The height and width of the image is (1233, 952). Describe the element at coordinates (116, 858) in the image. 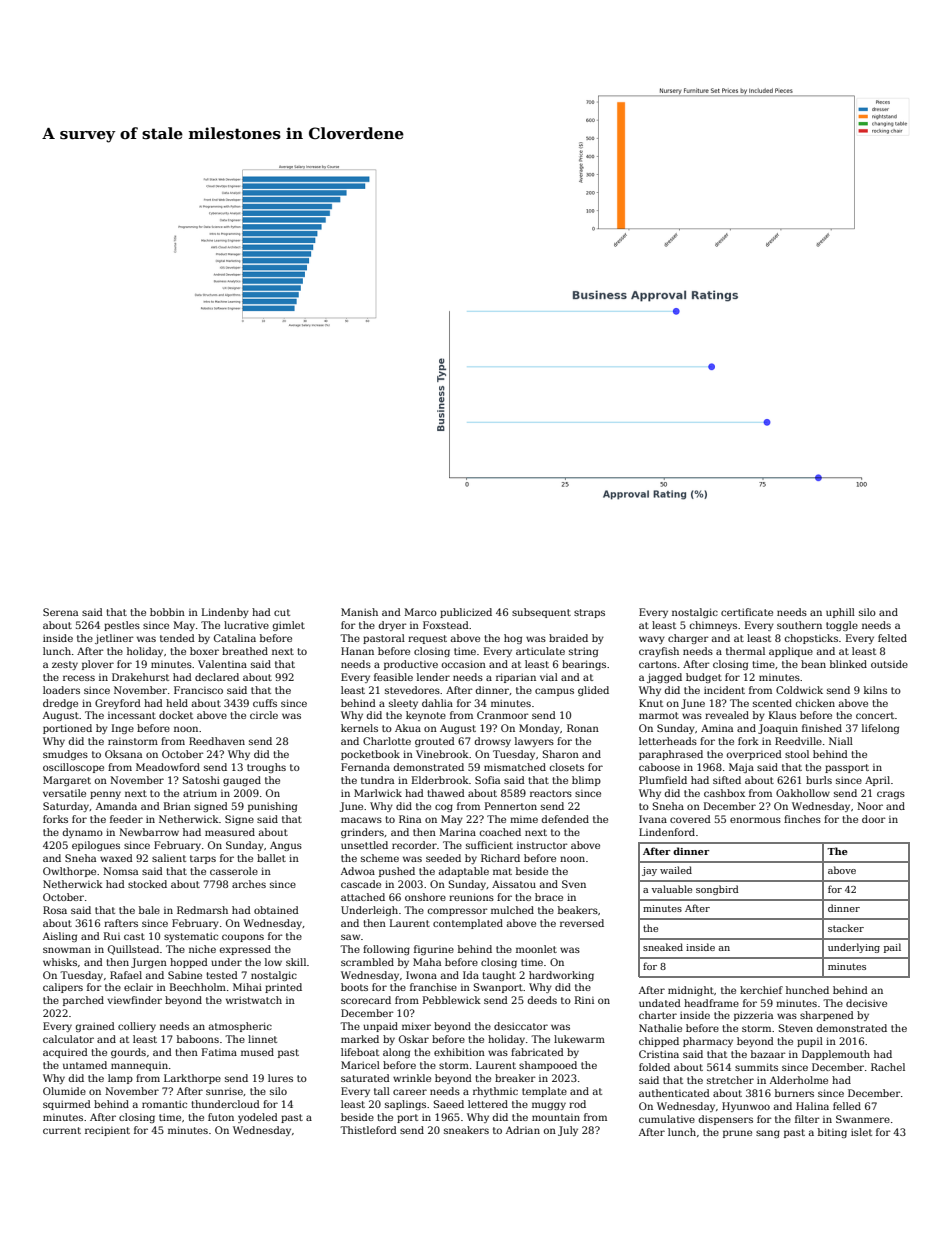

I see `waxed` at that location.
